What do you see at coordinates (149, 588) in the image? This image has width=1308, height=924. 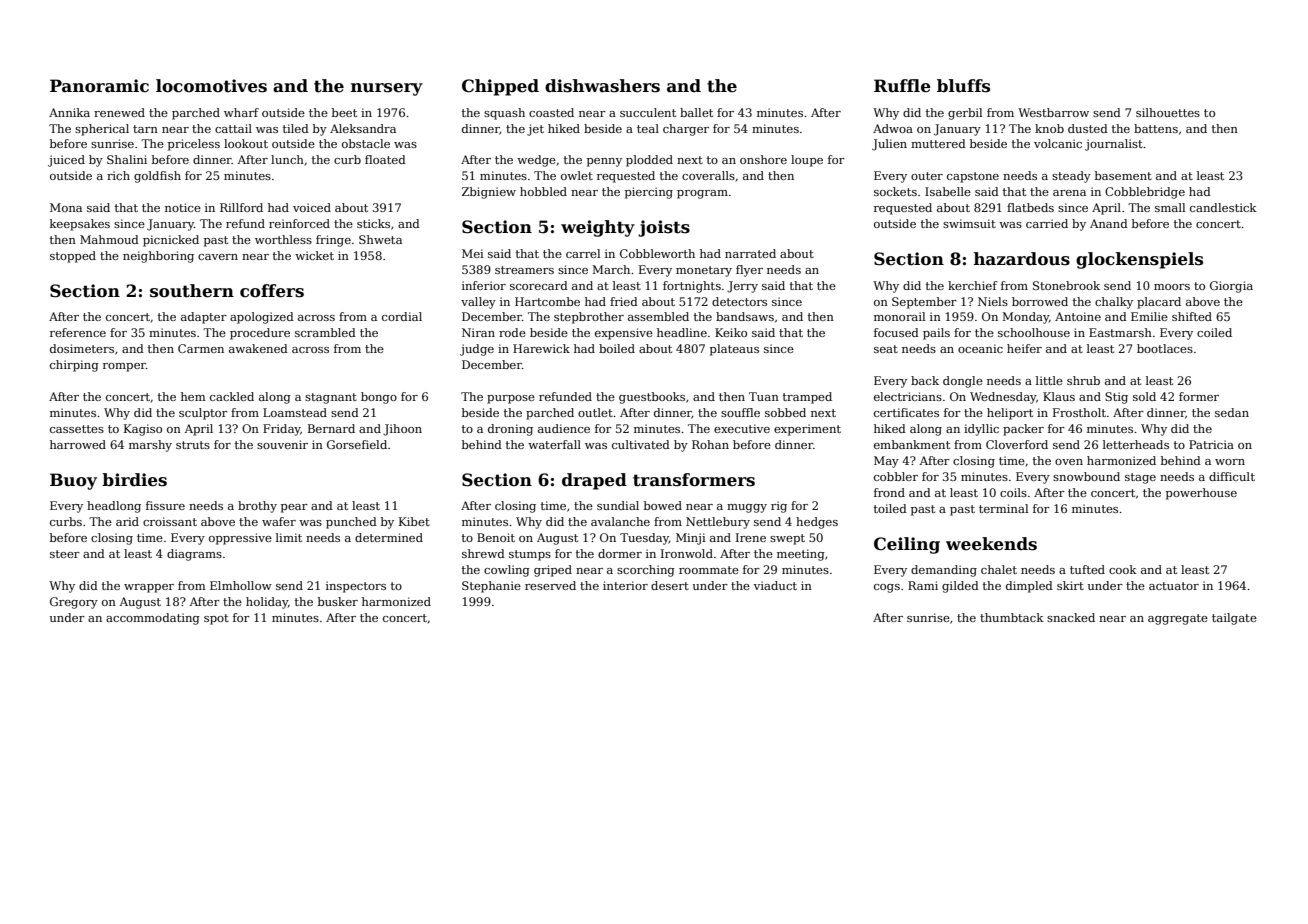 I see `wrapper` at bounding box center [149, 588].
